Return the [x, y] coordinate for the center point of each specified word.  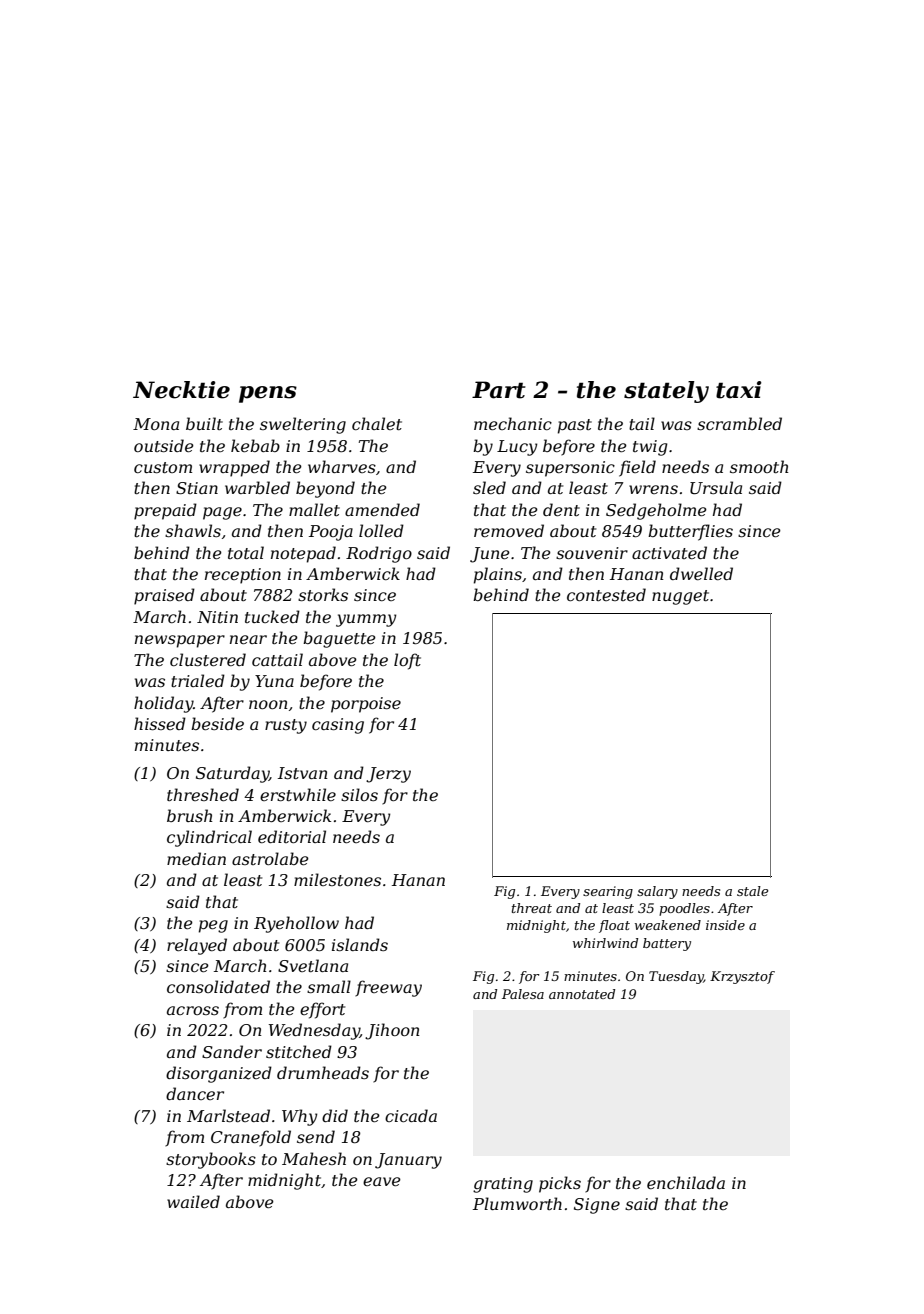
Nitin [217, 617]
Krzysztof [742, 977]
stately [666, 392]
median [196, 858]
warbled [257, 487]
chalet [377, 423]
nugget [680, 597]
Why [300, 1117]
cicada [411, 1115]
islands [360, 944]
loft [407, 661]
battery [667, 944]
